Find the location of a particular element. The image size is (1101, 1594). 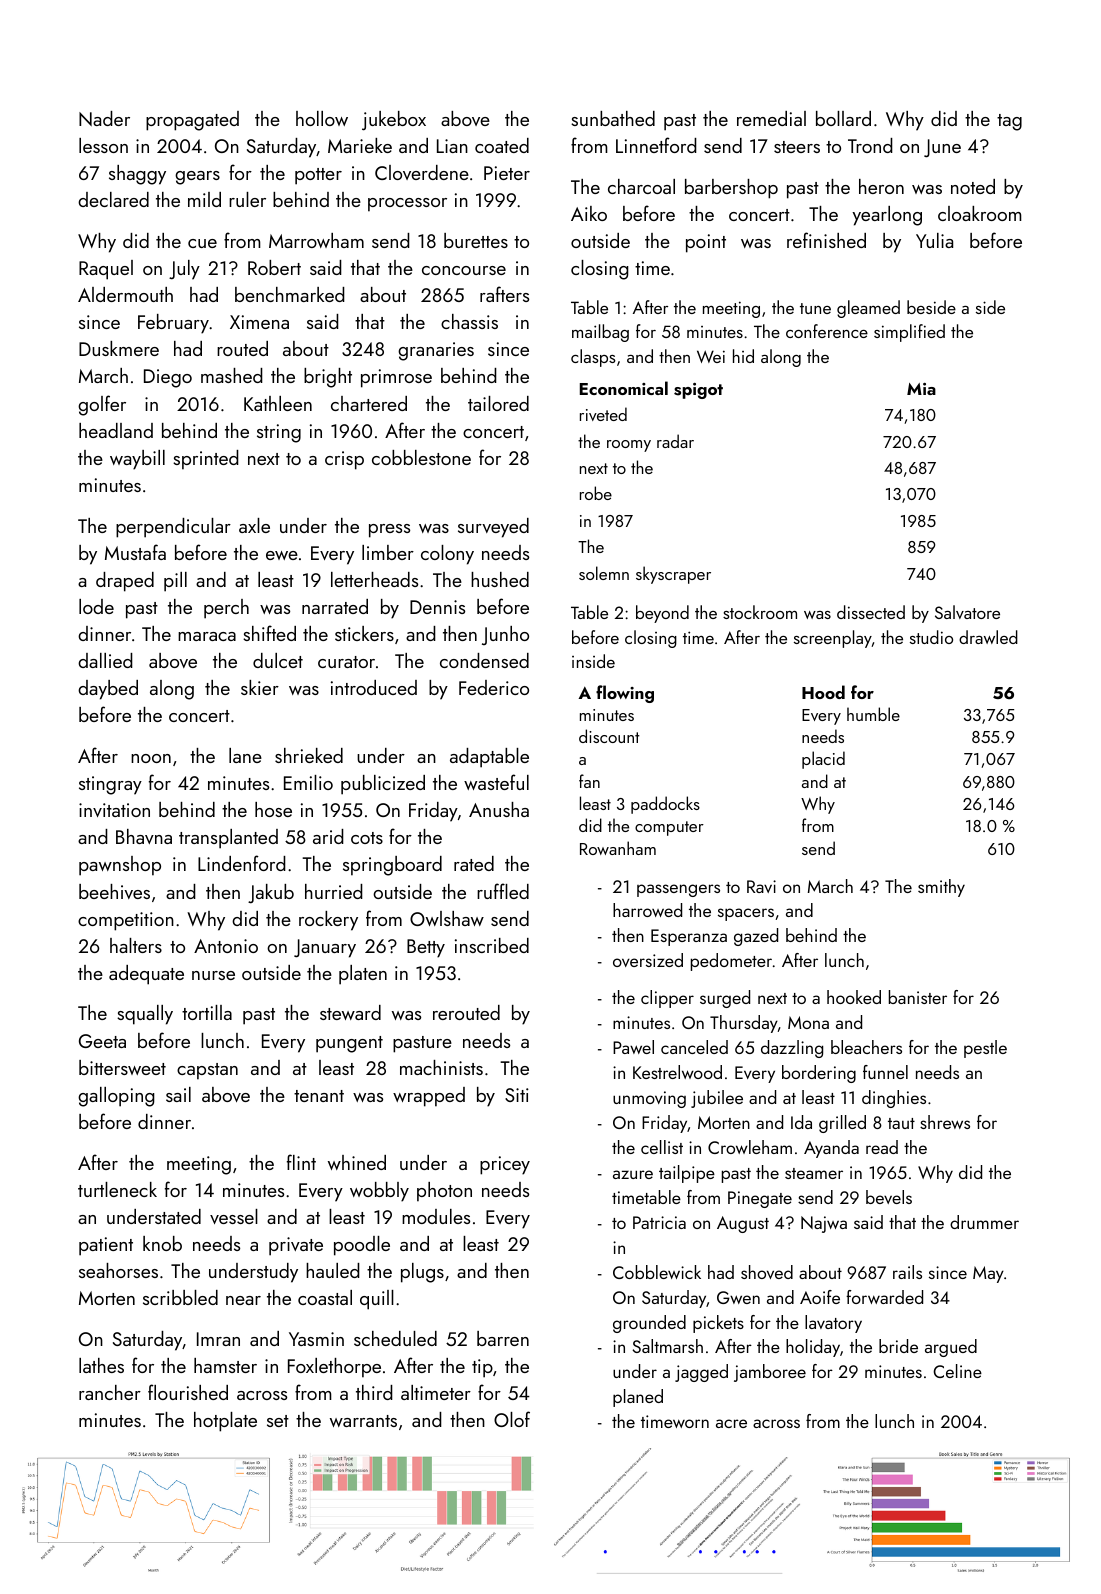

charcoal is located at coordinates (641, 186).
